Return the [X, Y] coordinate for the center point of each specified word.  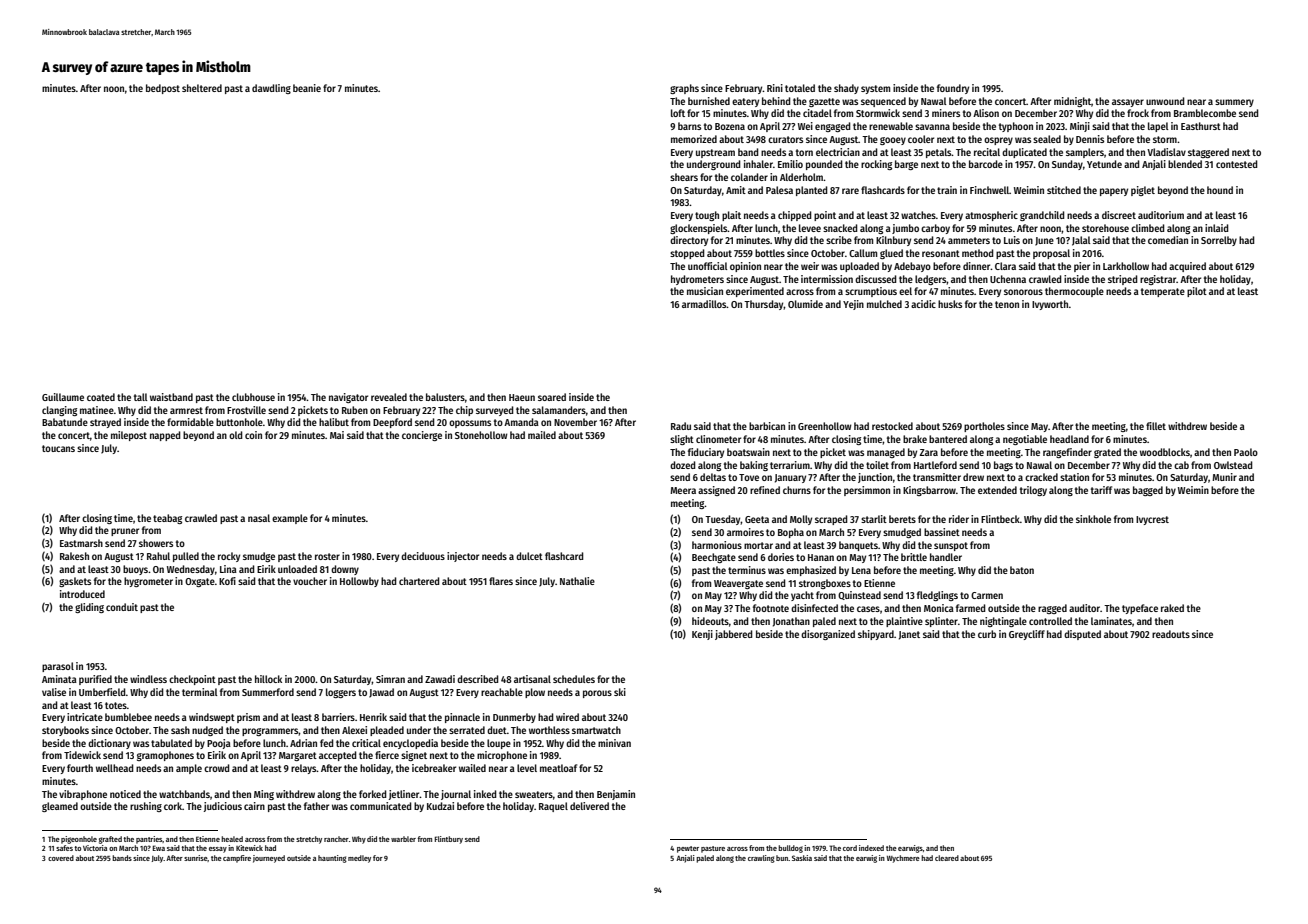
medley [359, 859]
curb [987, 634]
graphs [684, 89]
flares [501, 581]
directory [689, 241]
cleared [947, 858]
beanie [307, 88]
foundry [953, 89]
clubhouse [253, 397]
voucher [310, 581]
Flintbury [449, 840]
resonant [941, 253]
